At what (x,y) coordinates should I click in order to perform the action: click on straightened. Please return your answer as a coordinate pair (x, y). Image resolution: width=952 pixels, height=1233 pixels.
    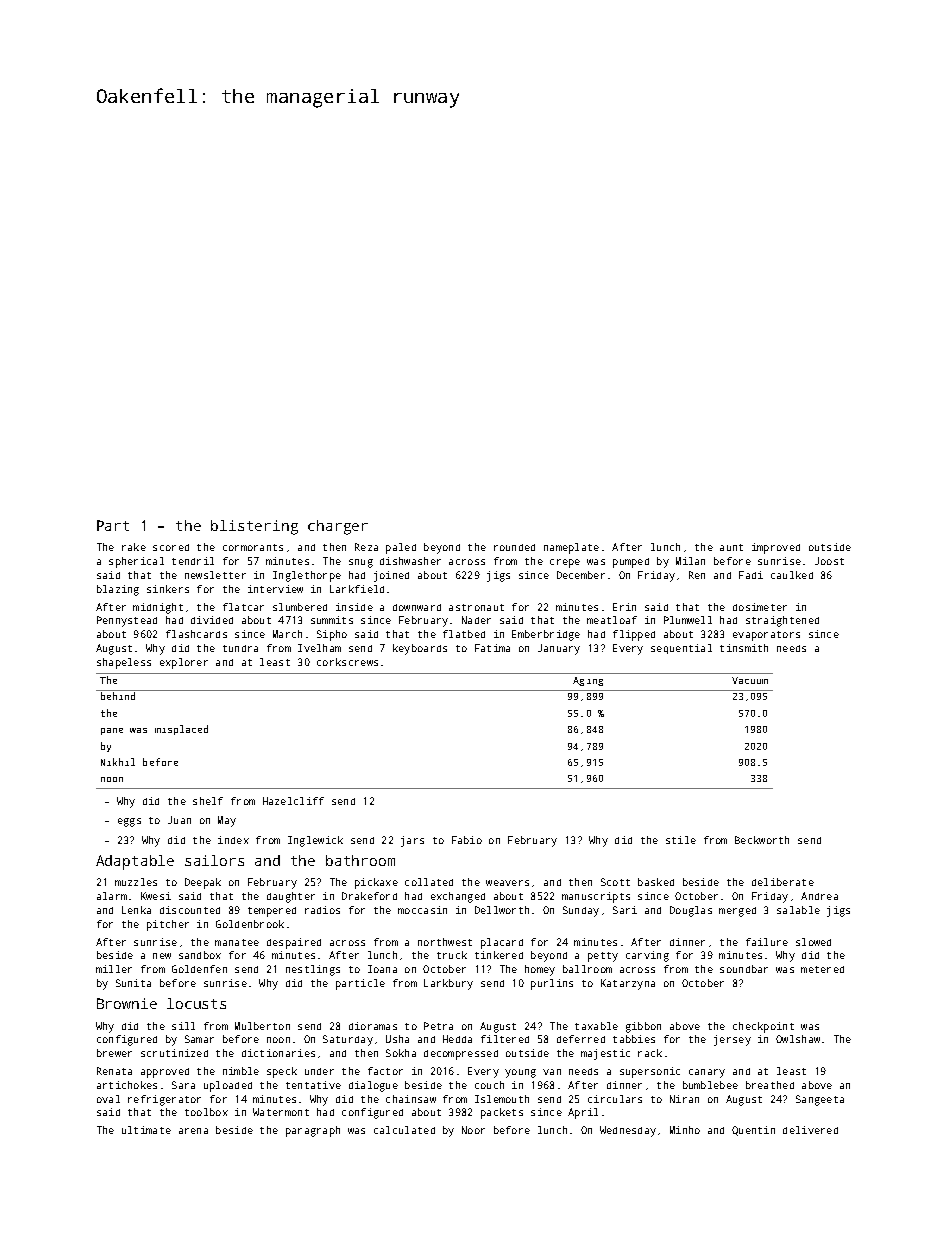
    Looking at the image, I should click on (782, 621).
